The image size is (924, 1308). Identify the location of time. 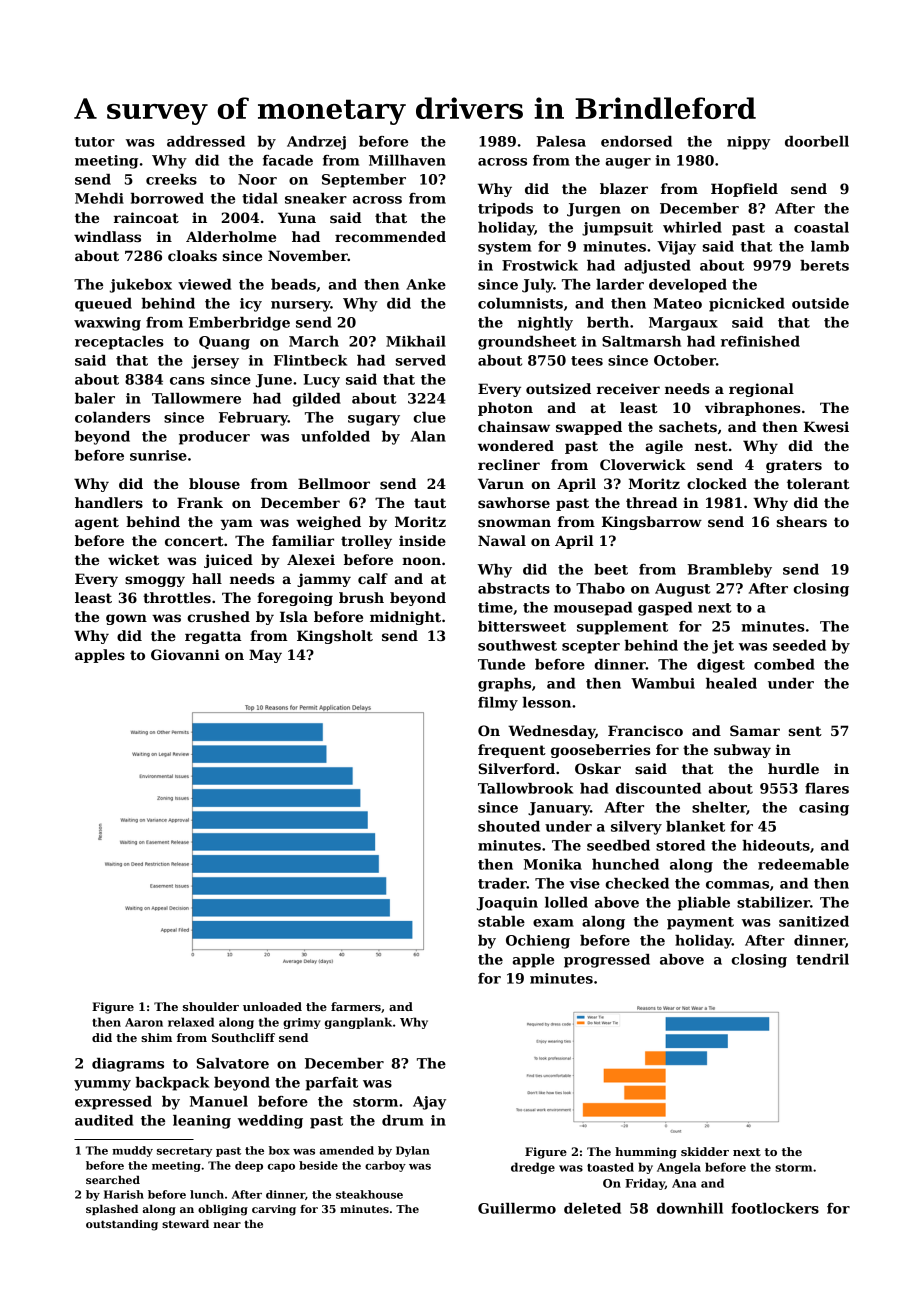
(495, 607).
